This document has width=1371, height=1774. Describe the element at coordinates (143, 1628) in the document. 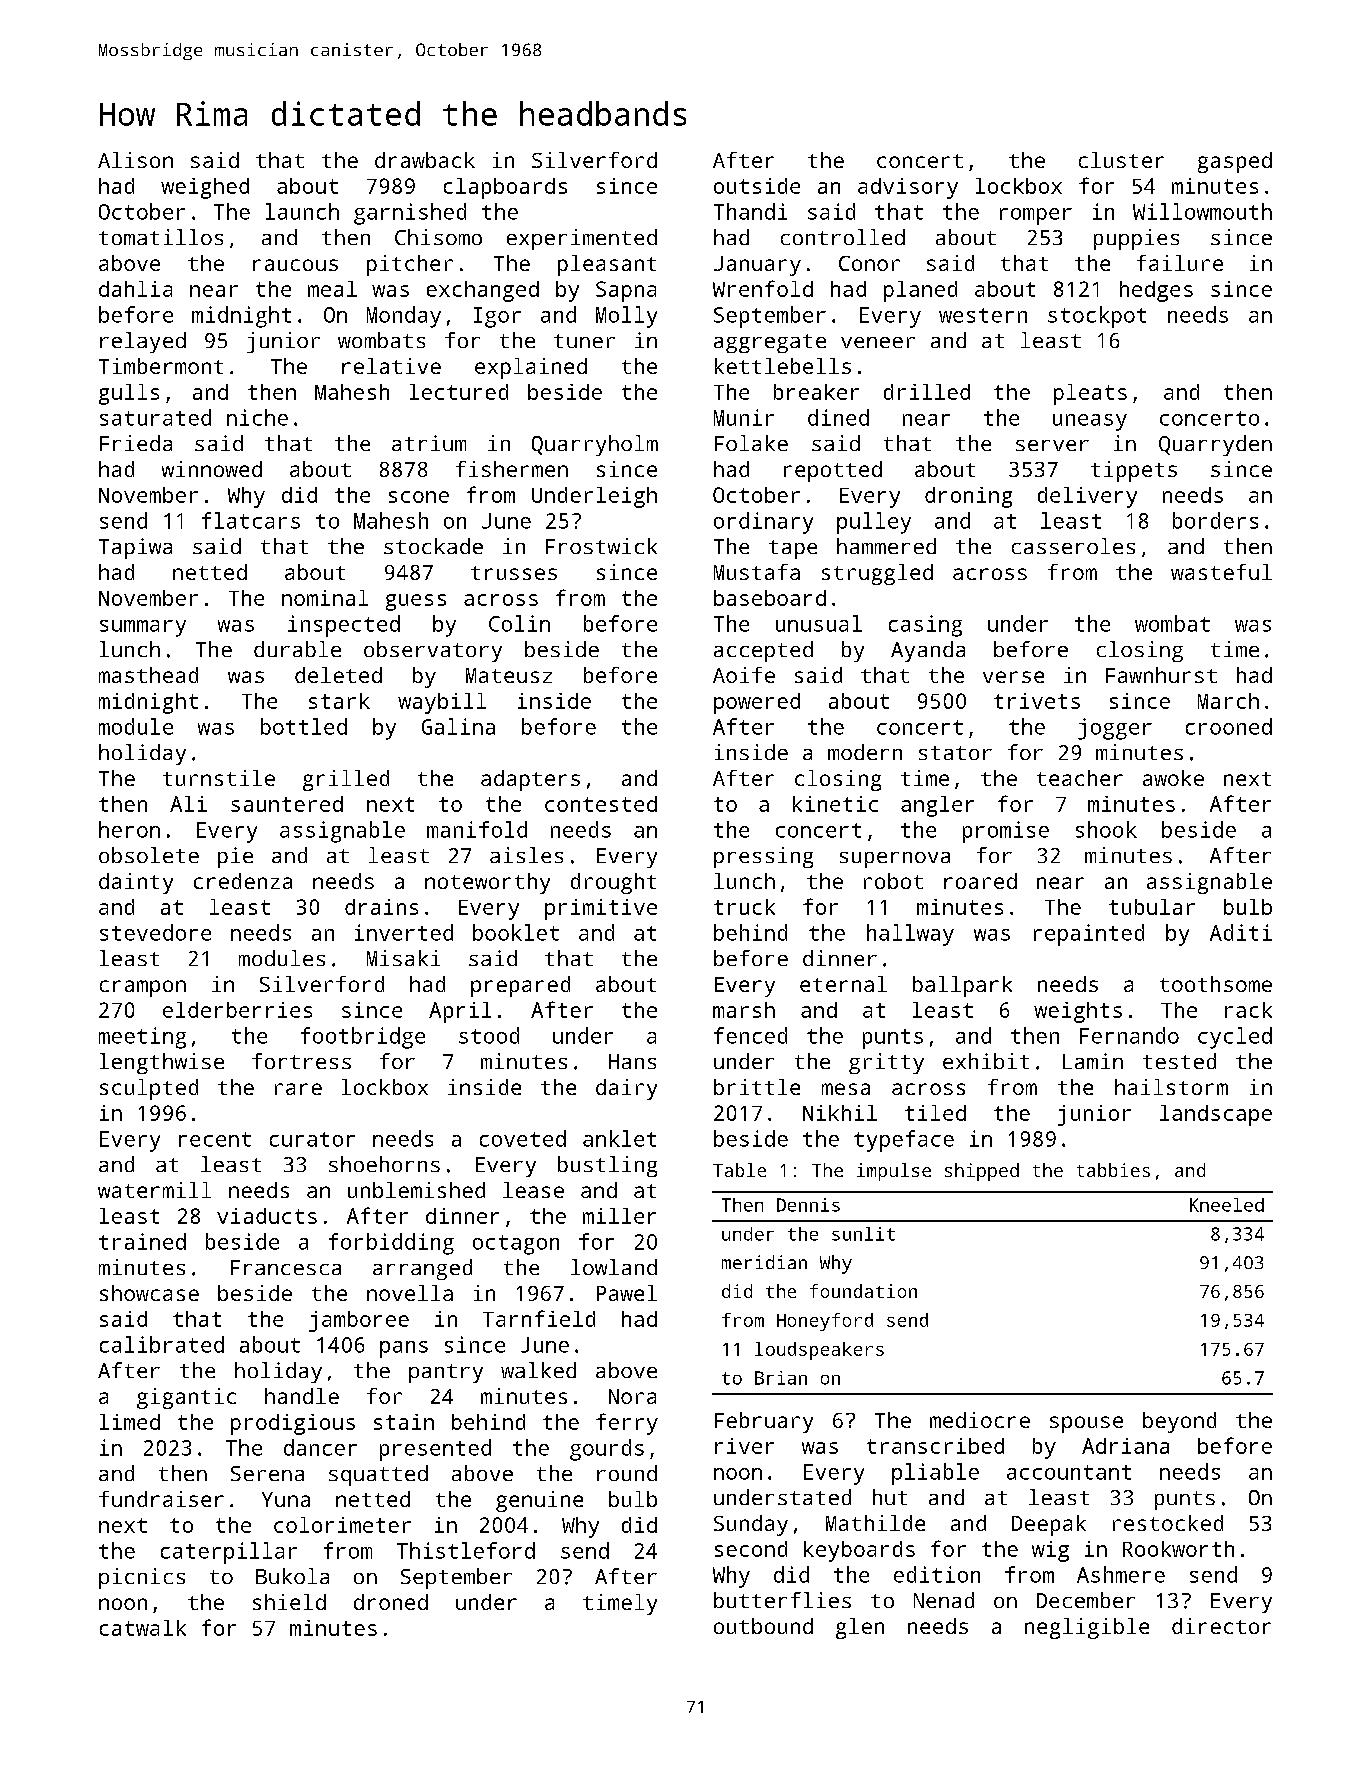

I see `catwalk` at that location.
